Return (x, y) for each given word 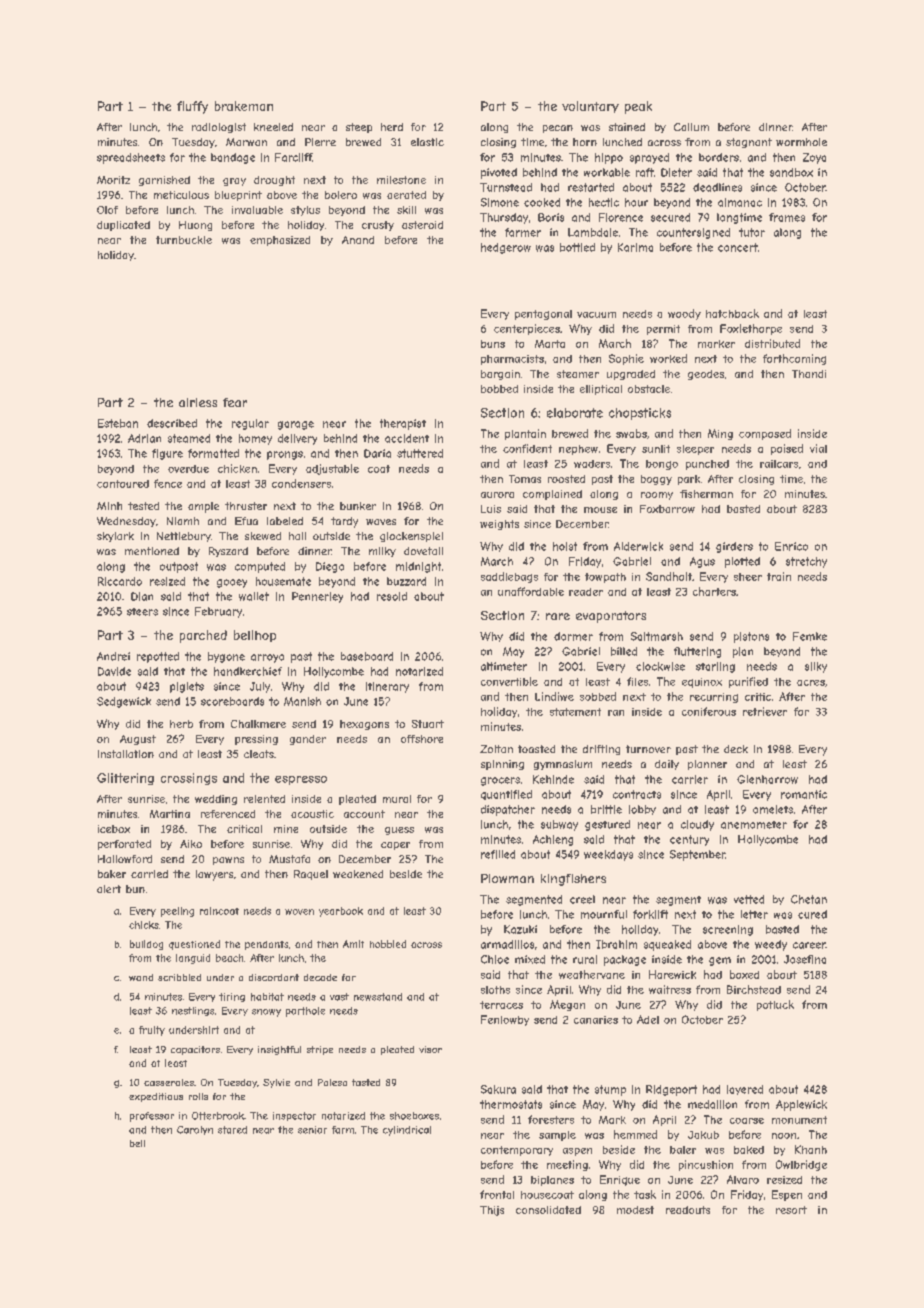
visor (430, 1049)
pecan (558, 129)
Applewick (801, 1105)
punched (707, 465)
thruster (246, 506)
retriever (765, 711)
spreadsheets (131, 158)
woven (299, 912)
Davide (114, 671)
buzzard (406, 581)
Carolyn (195, 1130)
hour (636, 202)
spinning (502, 765)
